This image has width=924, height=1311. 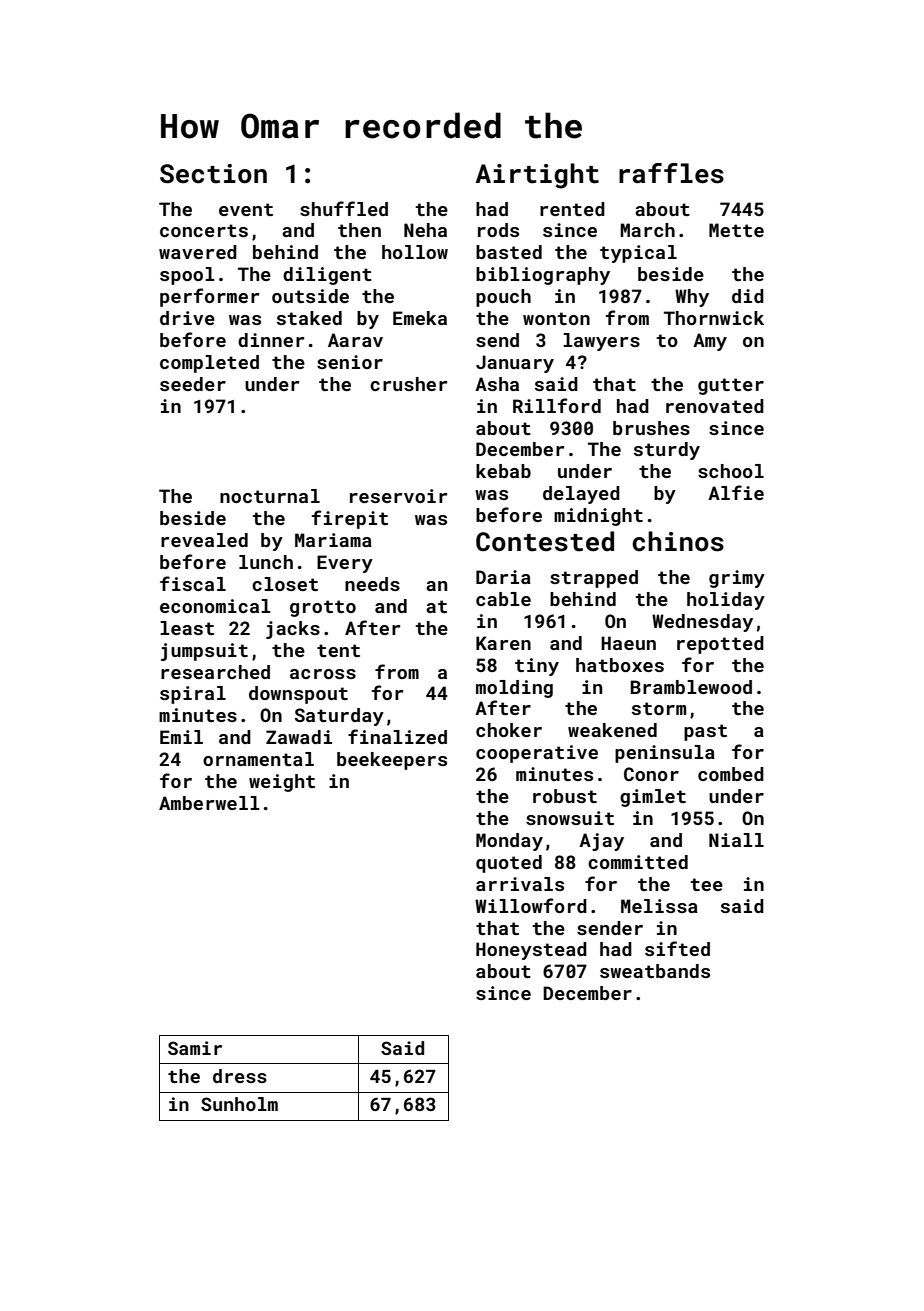 I want to click on Niall, so click(x=736, y=840).
